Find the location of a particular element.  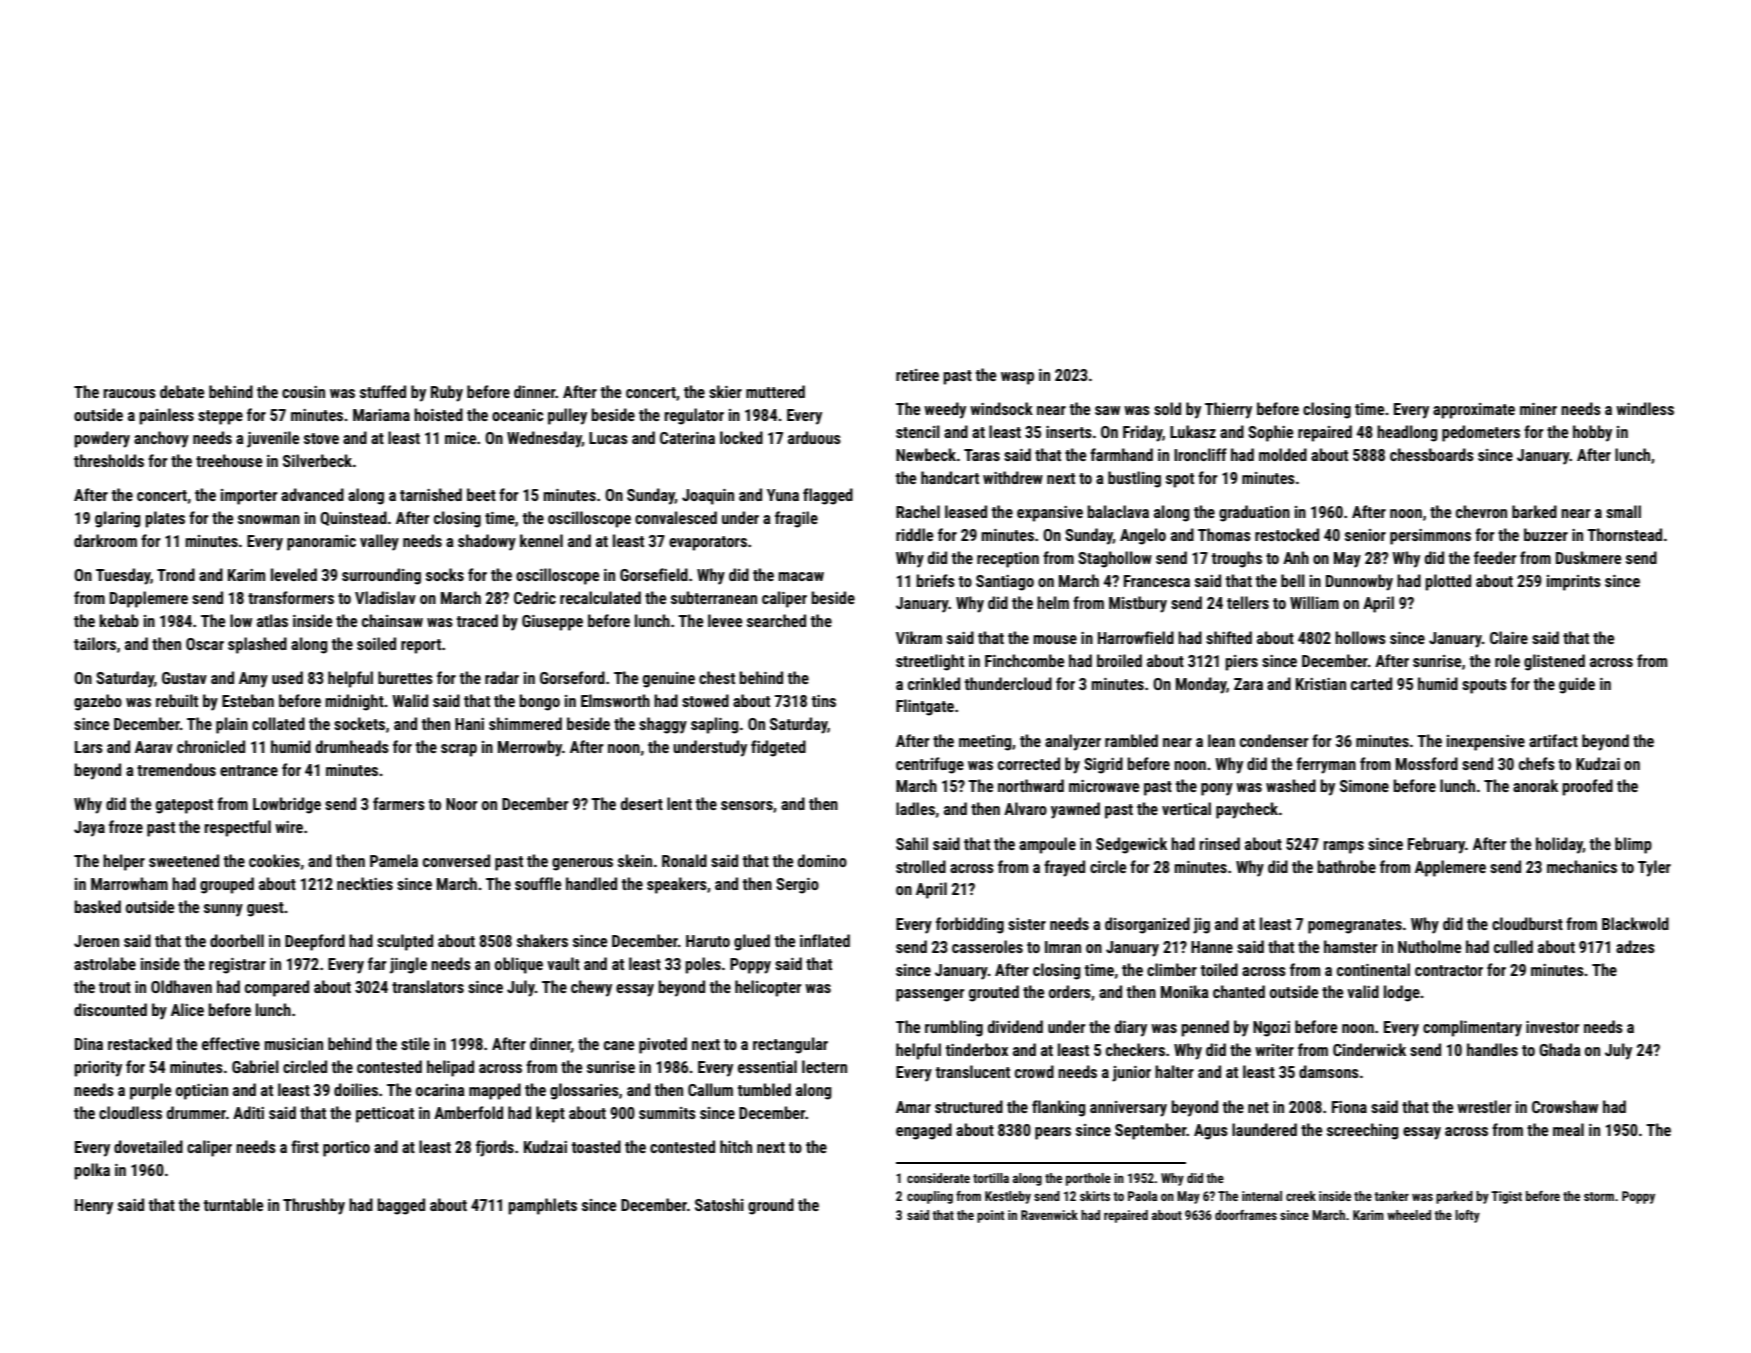

Dunnowby is located at coordinates (1359, 582).
